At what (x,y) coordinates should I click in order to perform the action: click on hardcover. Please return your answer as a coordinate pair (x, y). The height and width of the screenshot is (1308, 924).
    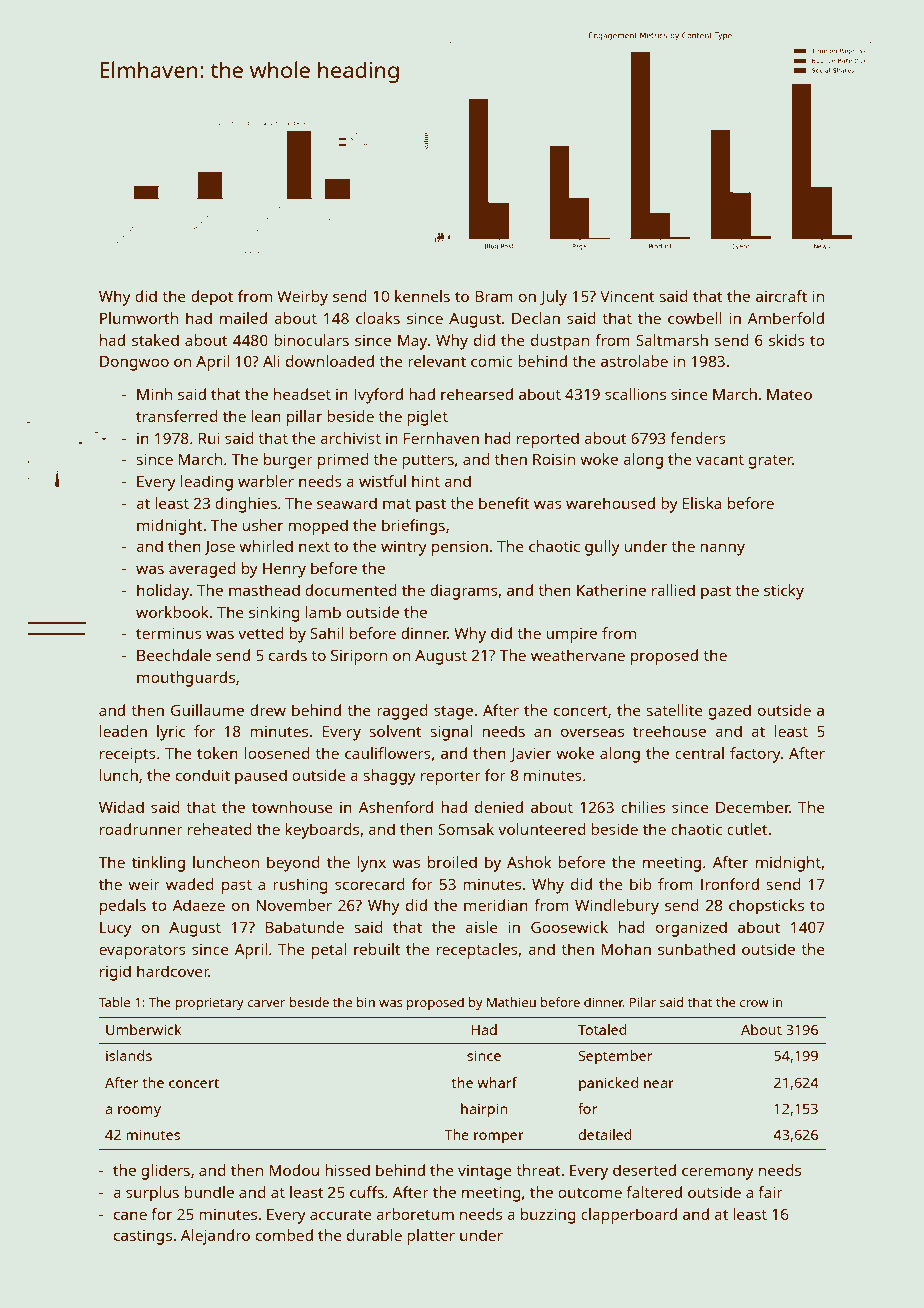
    Looking at the image, I should click on (173, 971).
